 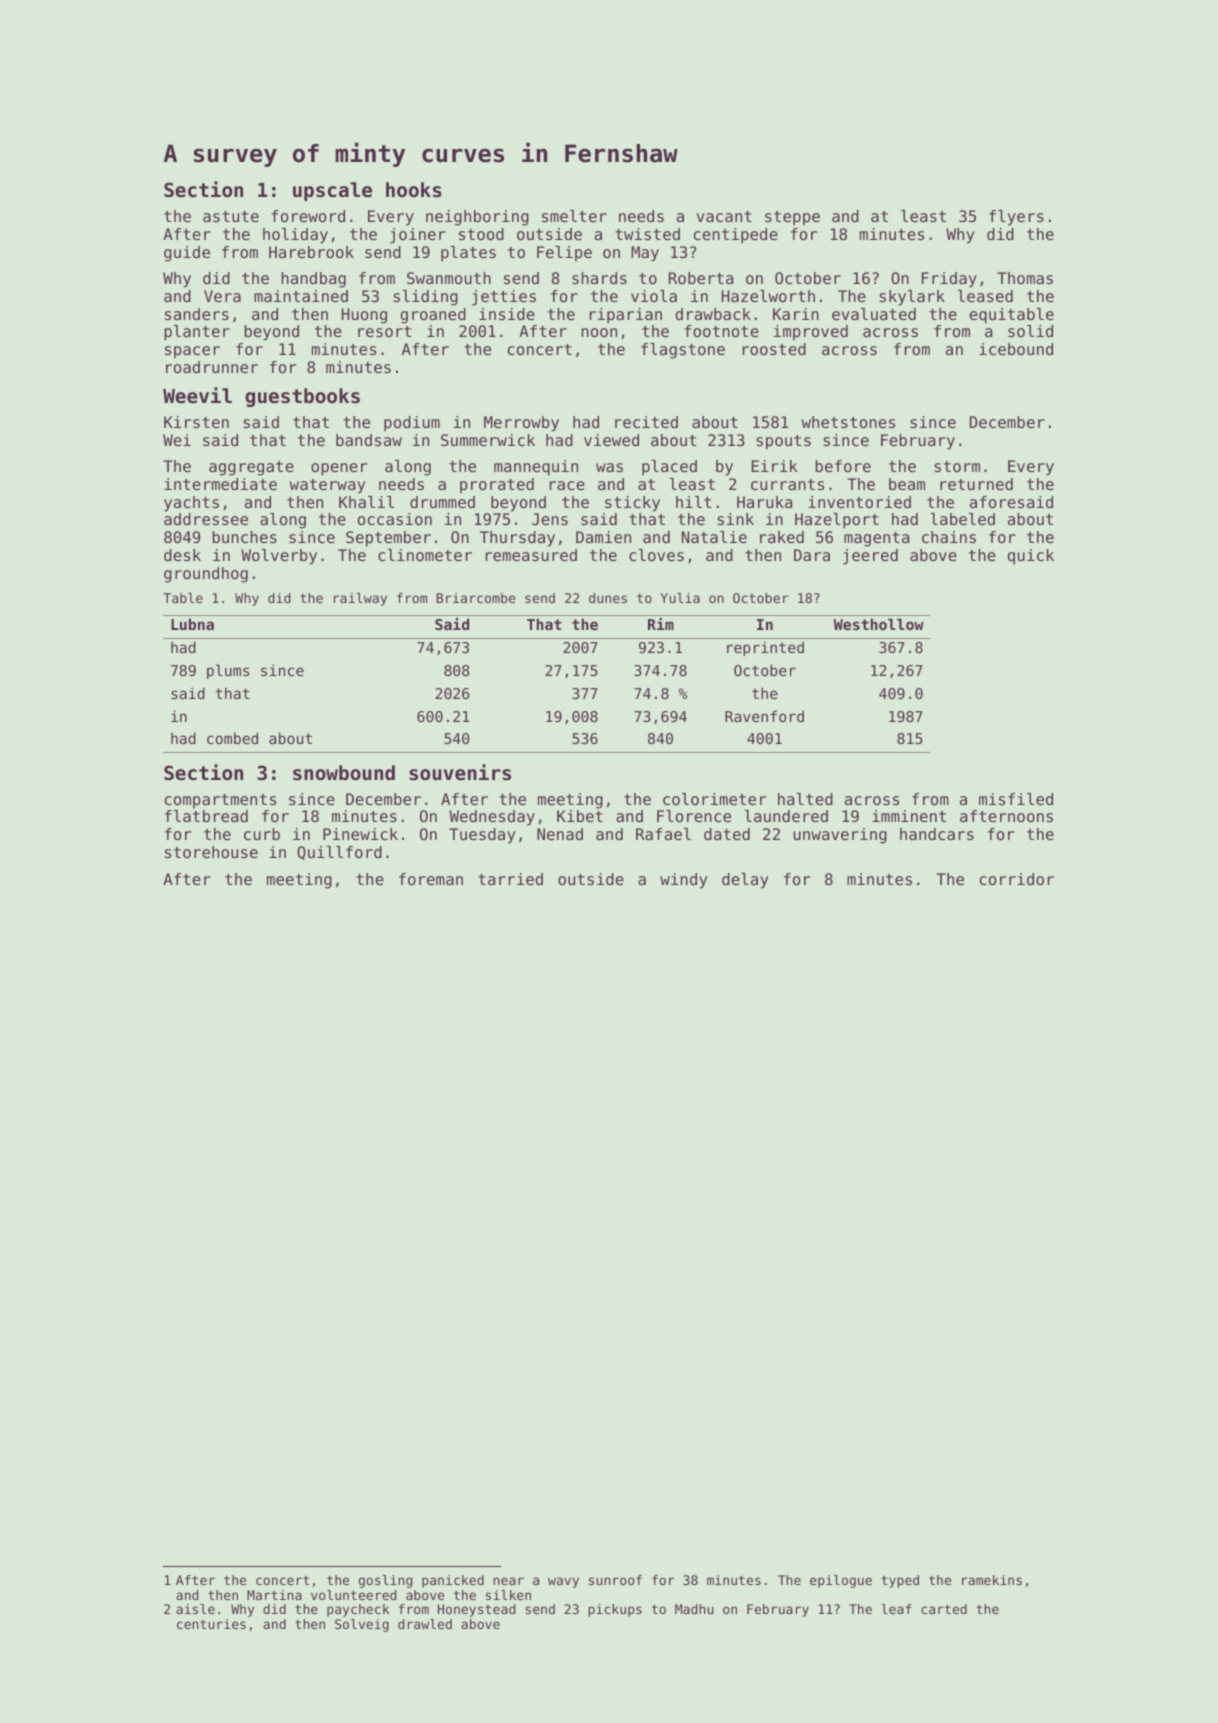 I want to click on sunroof, so click(x=615, y=1580).
